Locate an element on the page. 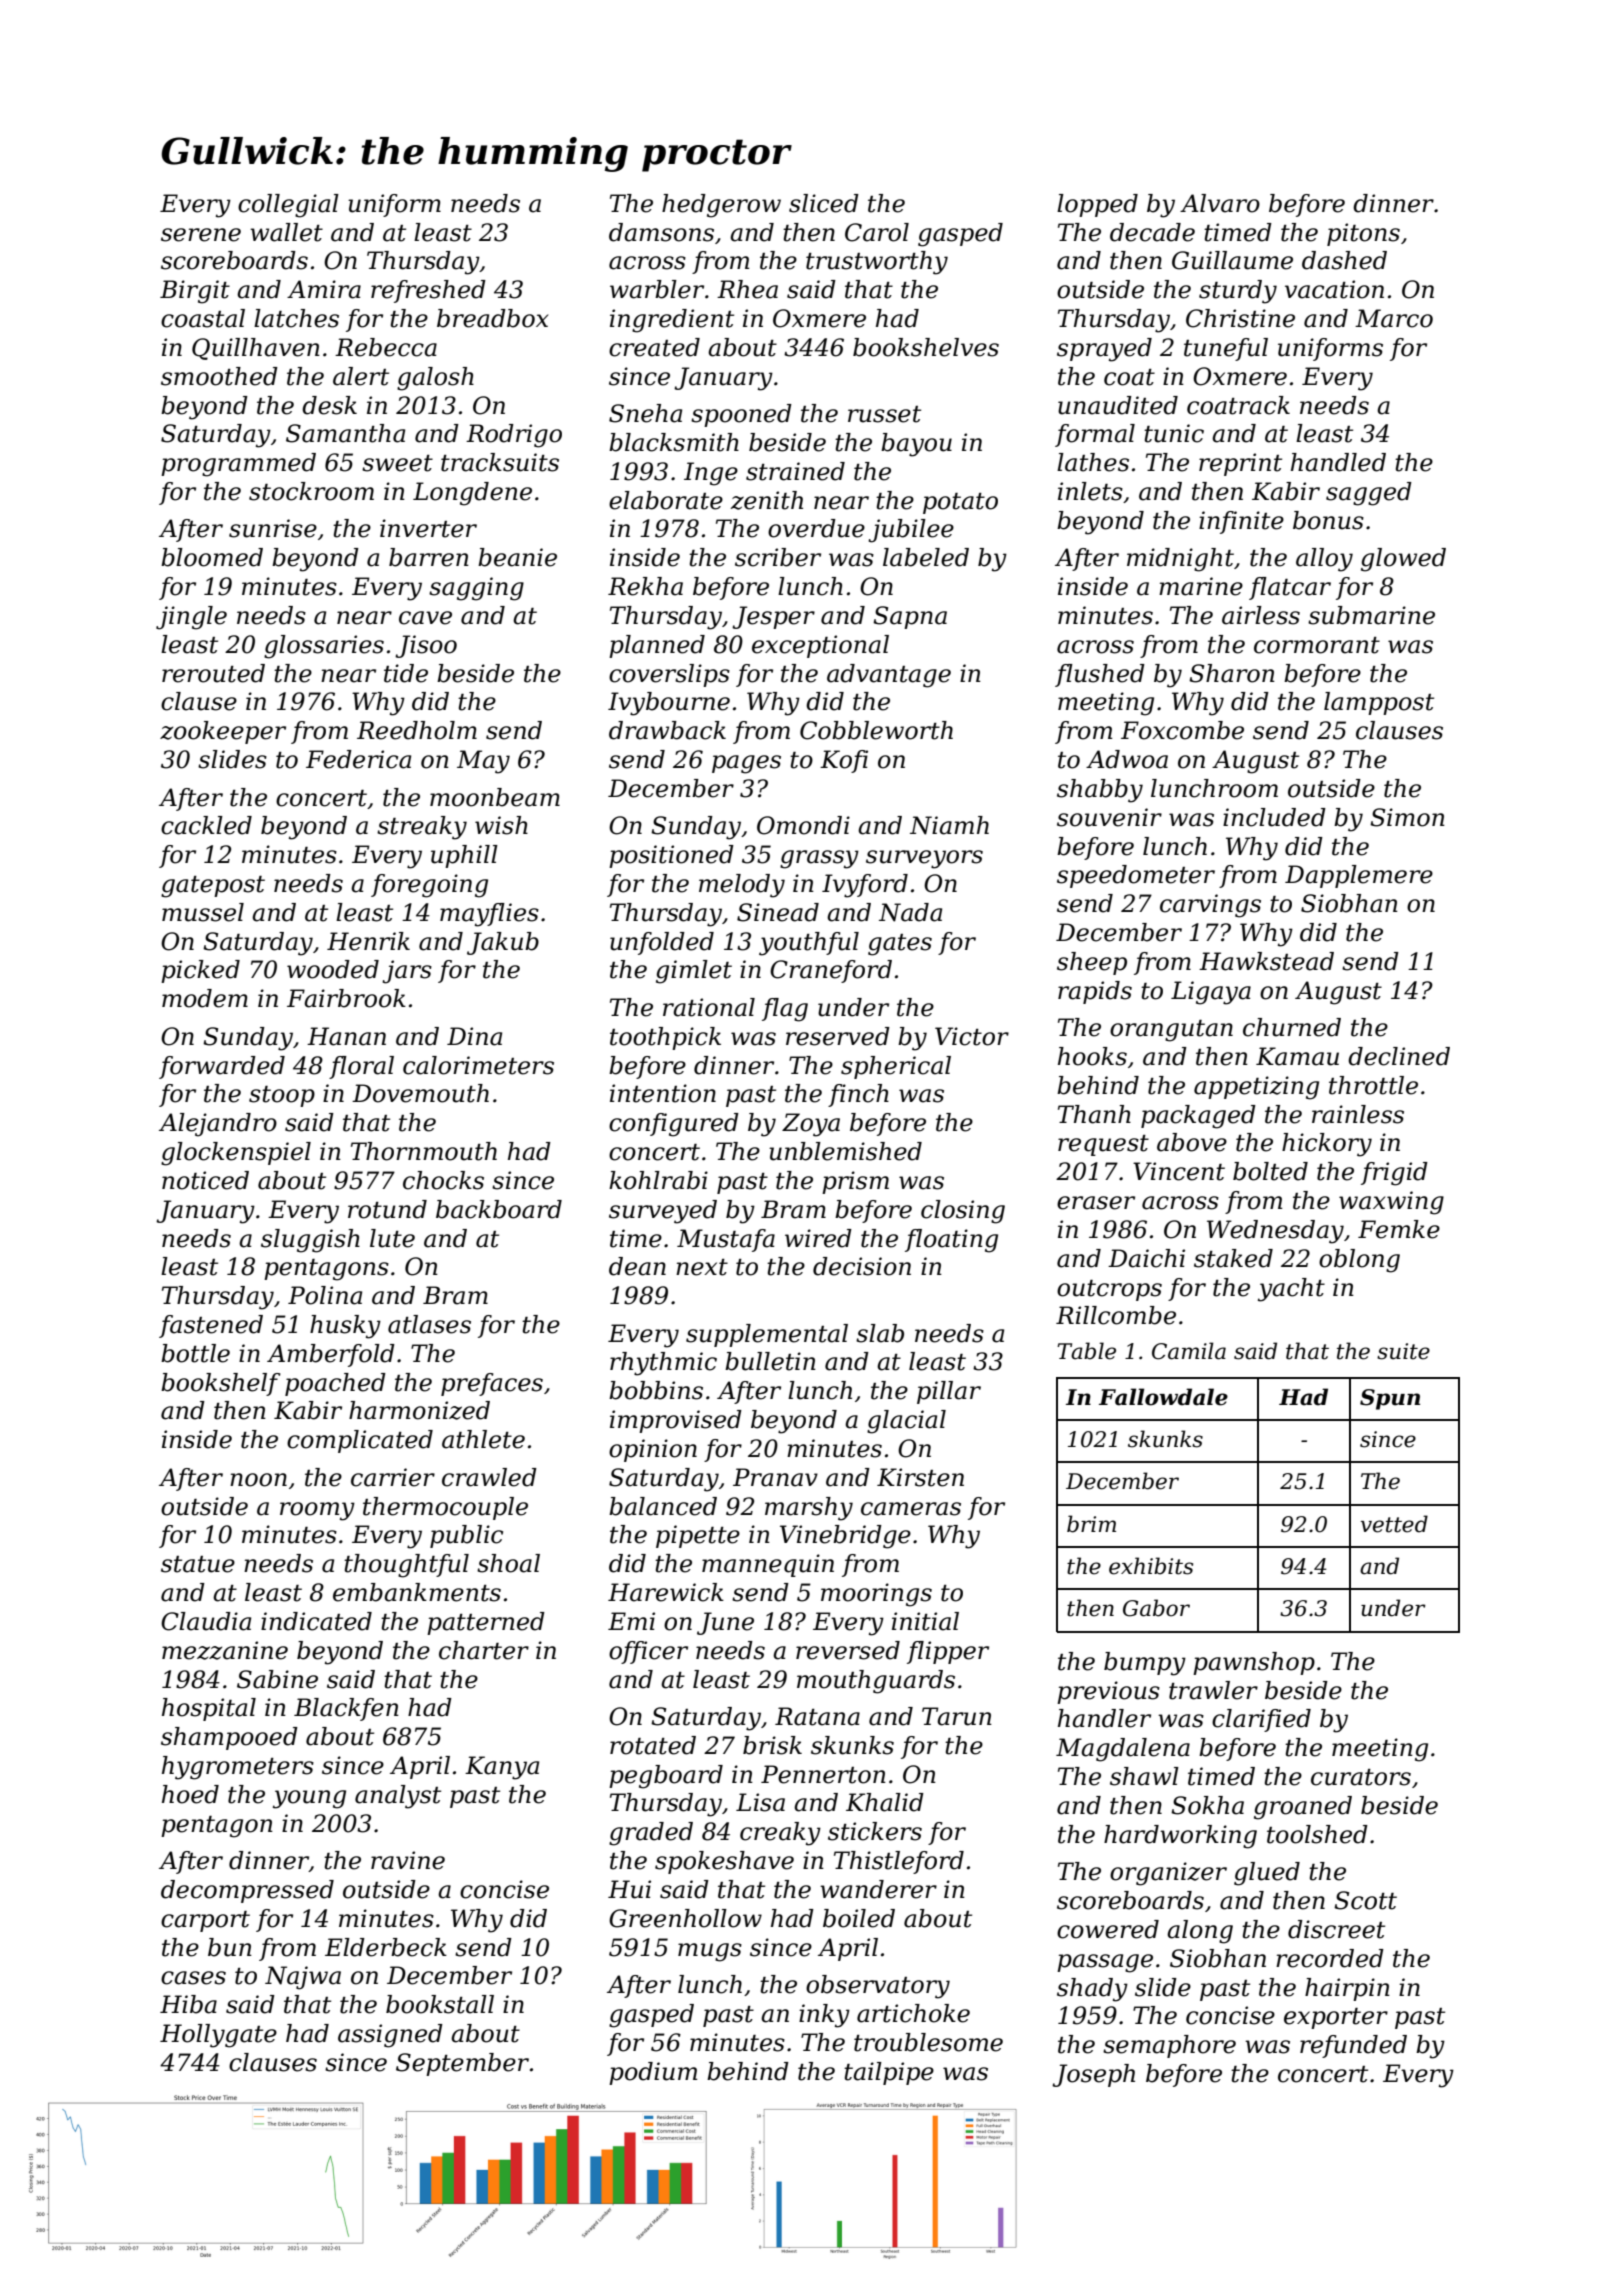 Image resolution: width=1620 pixels, height=2292 pixels. drawback is located at coordinates (667, 730).
